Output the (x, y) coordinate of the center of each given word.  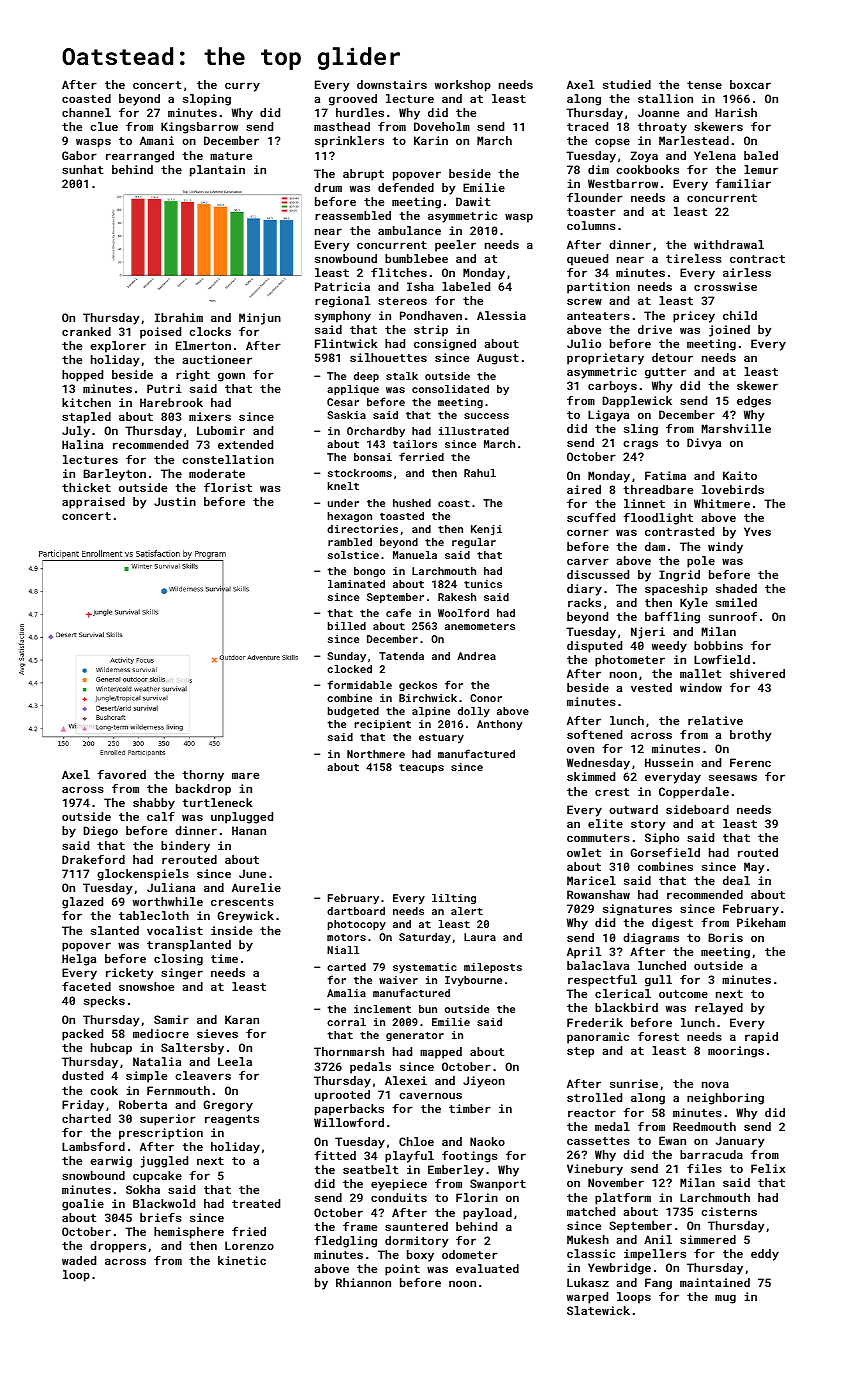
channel (86, 112)
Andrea (476, 656)
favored (121, 774)
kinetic (242, 1260)
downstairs (392, 84)
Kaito (740, 475)
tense (704, 85)
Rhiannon (363, 1282)
